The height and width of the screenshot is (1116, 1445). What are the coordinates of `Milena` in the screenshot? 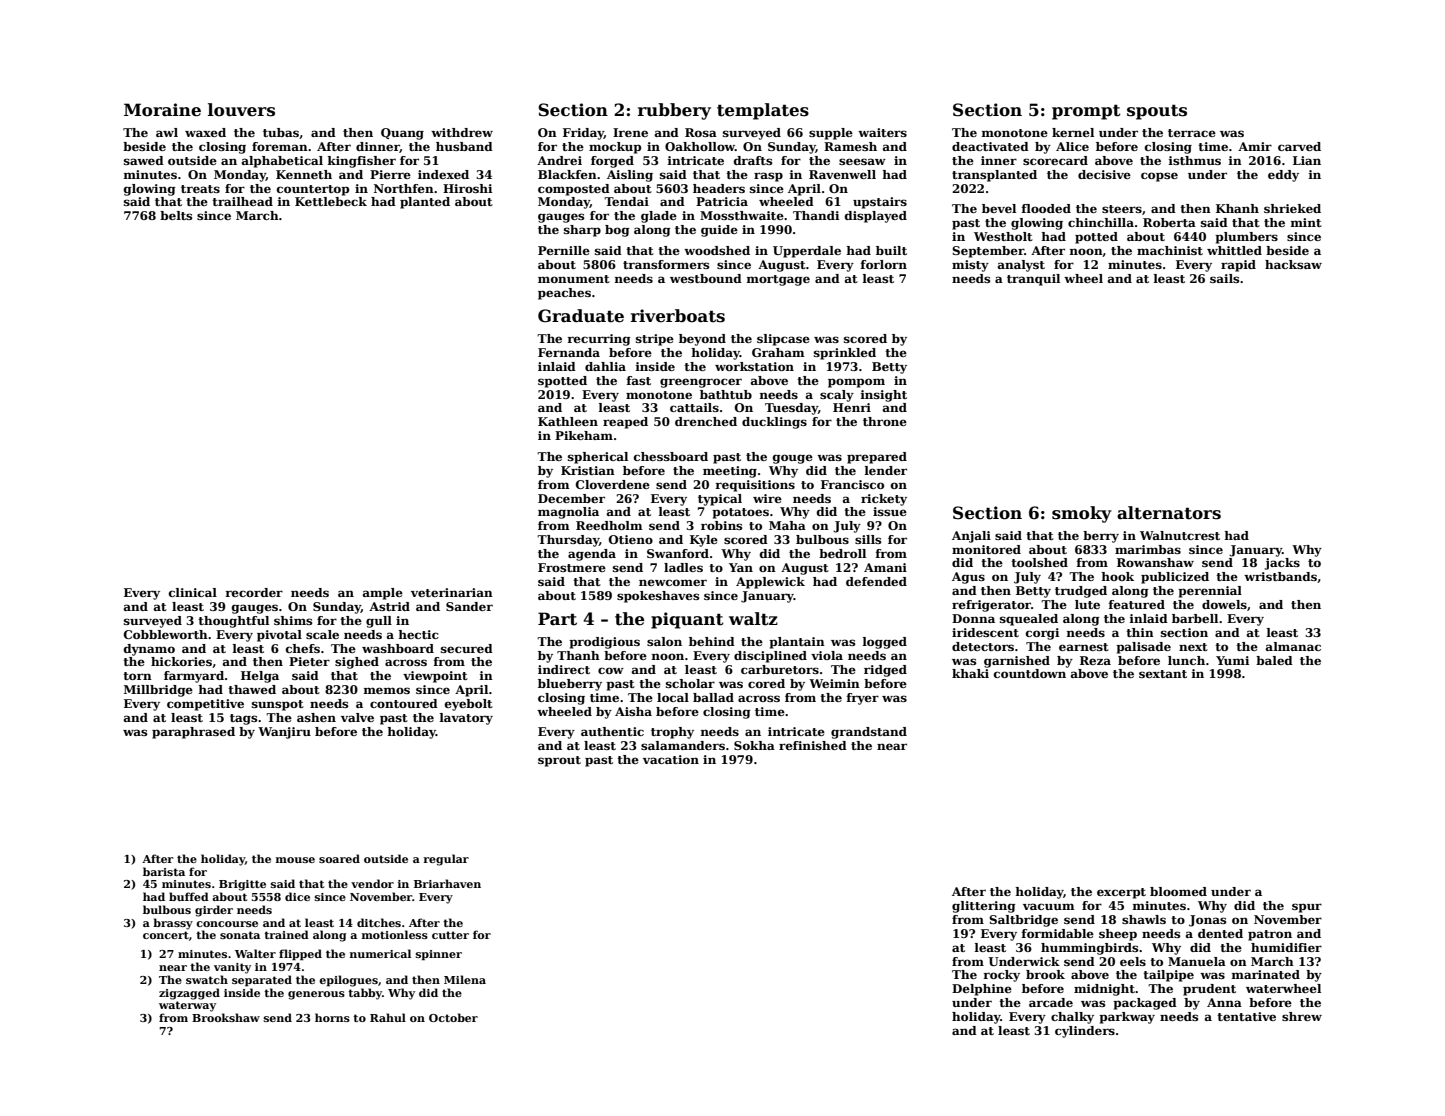 It's located at (465, 979).
